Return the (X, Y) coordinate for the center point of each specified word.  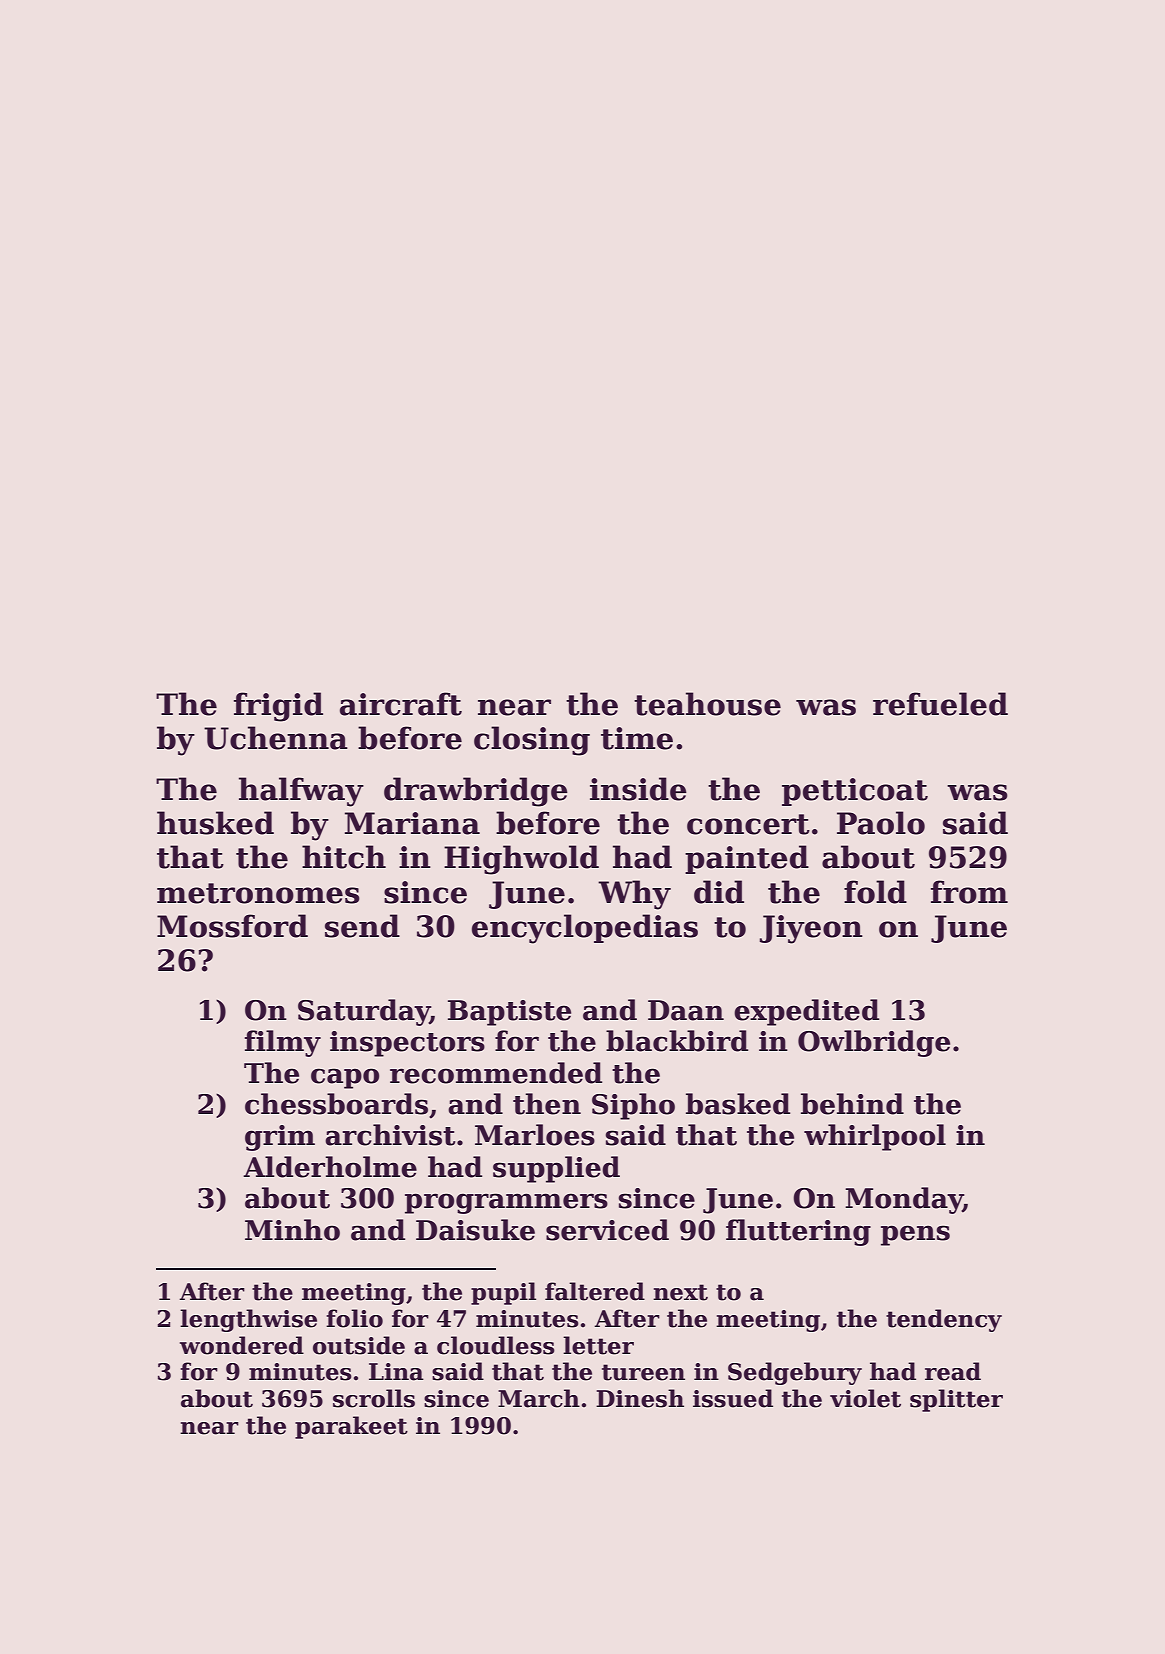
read (953, 1371)
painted (747, 859)
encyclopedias (585, 929)
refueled (940, 704)
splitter (956, 1400)
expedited (806, 1012)
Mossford (232, 926)
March (539, 1398)
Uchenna (276, 738)
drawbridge (476, 792)
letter (598, 1345)
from (969, 892)
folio (354, 1318)
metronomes (258, 893)
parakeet (351, 1427)
